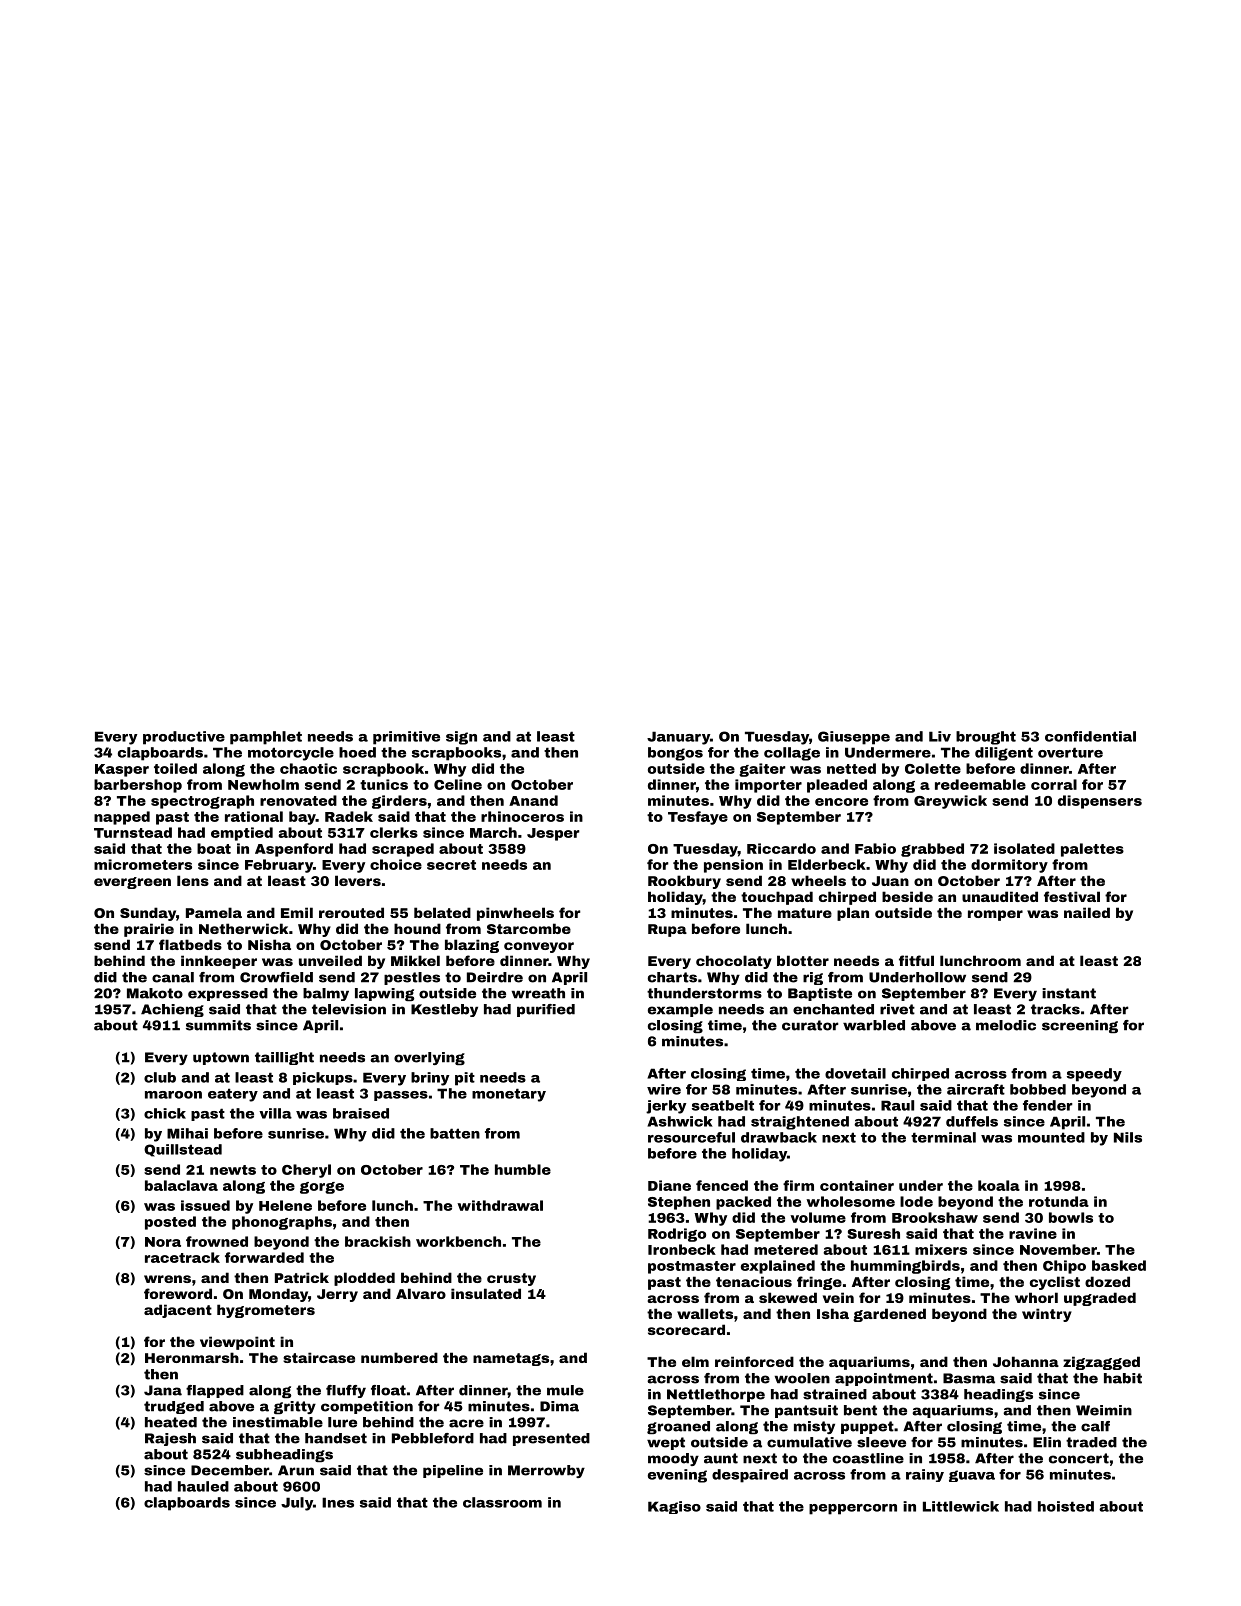 The width and height of the screenshot is (1241, 1606). Describe the element at coordinates (677, 1235) in the screenshot. I see `Rodrigo` at that location.
